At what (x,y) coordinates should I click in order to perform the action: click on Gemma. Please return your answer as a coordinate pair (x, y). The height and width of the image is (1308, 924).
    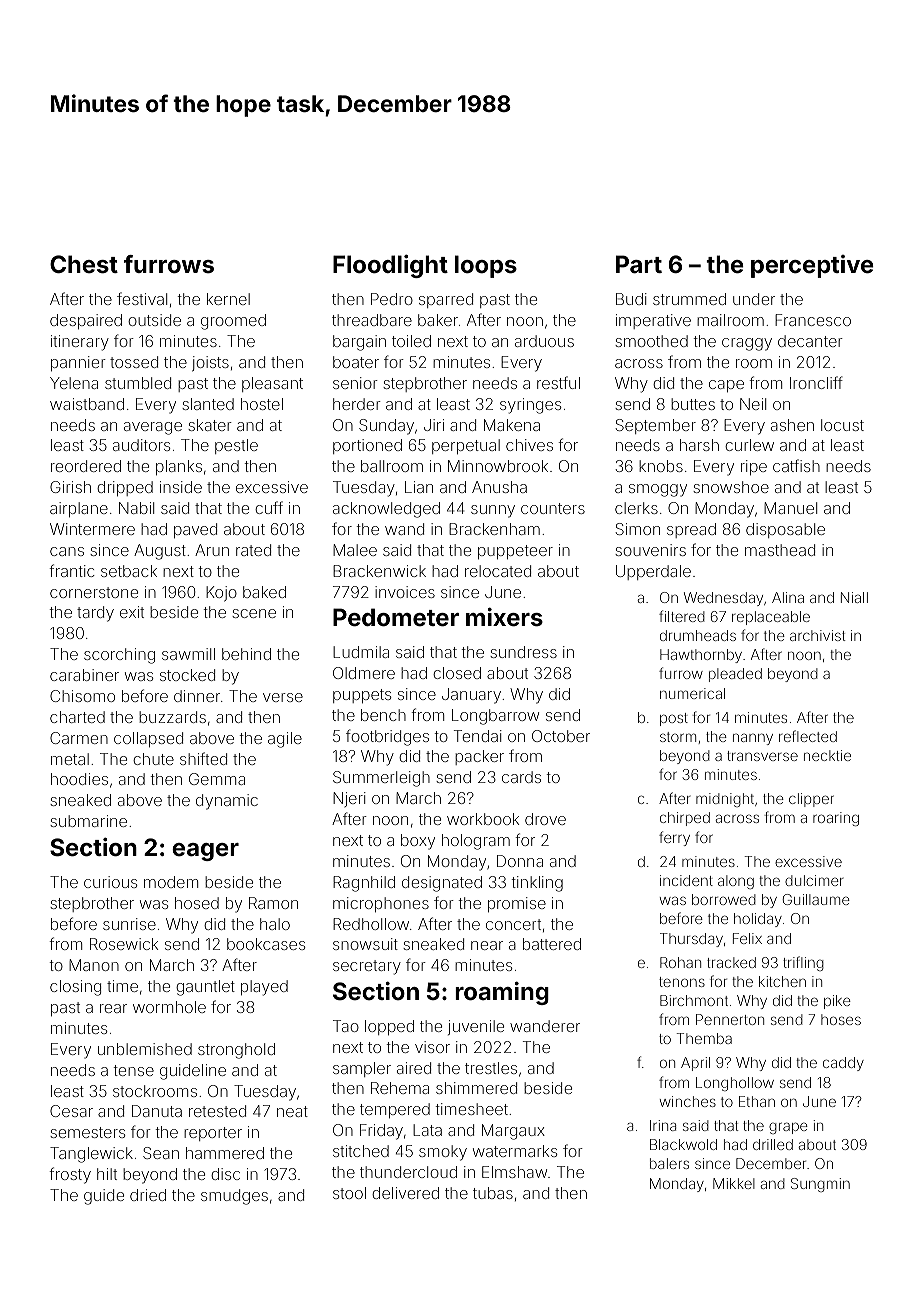
    Looking at the image, I should click on (217, 779).
